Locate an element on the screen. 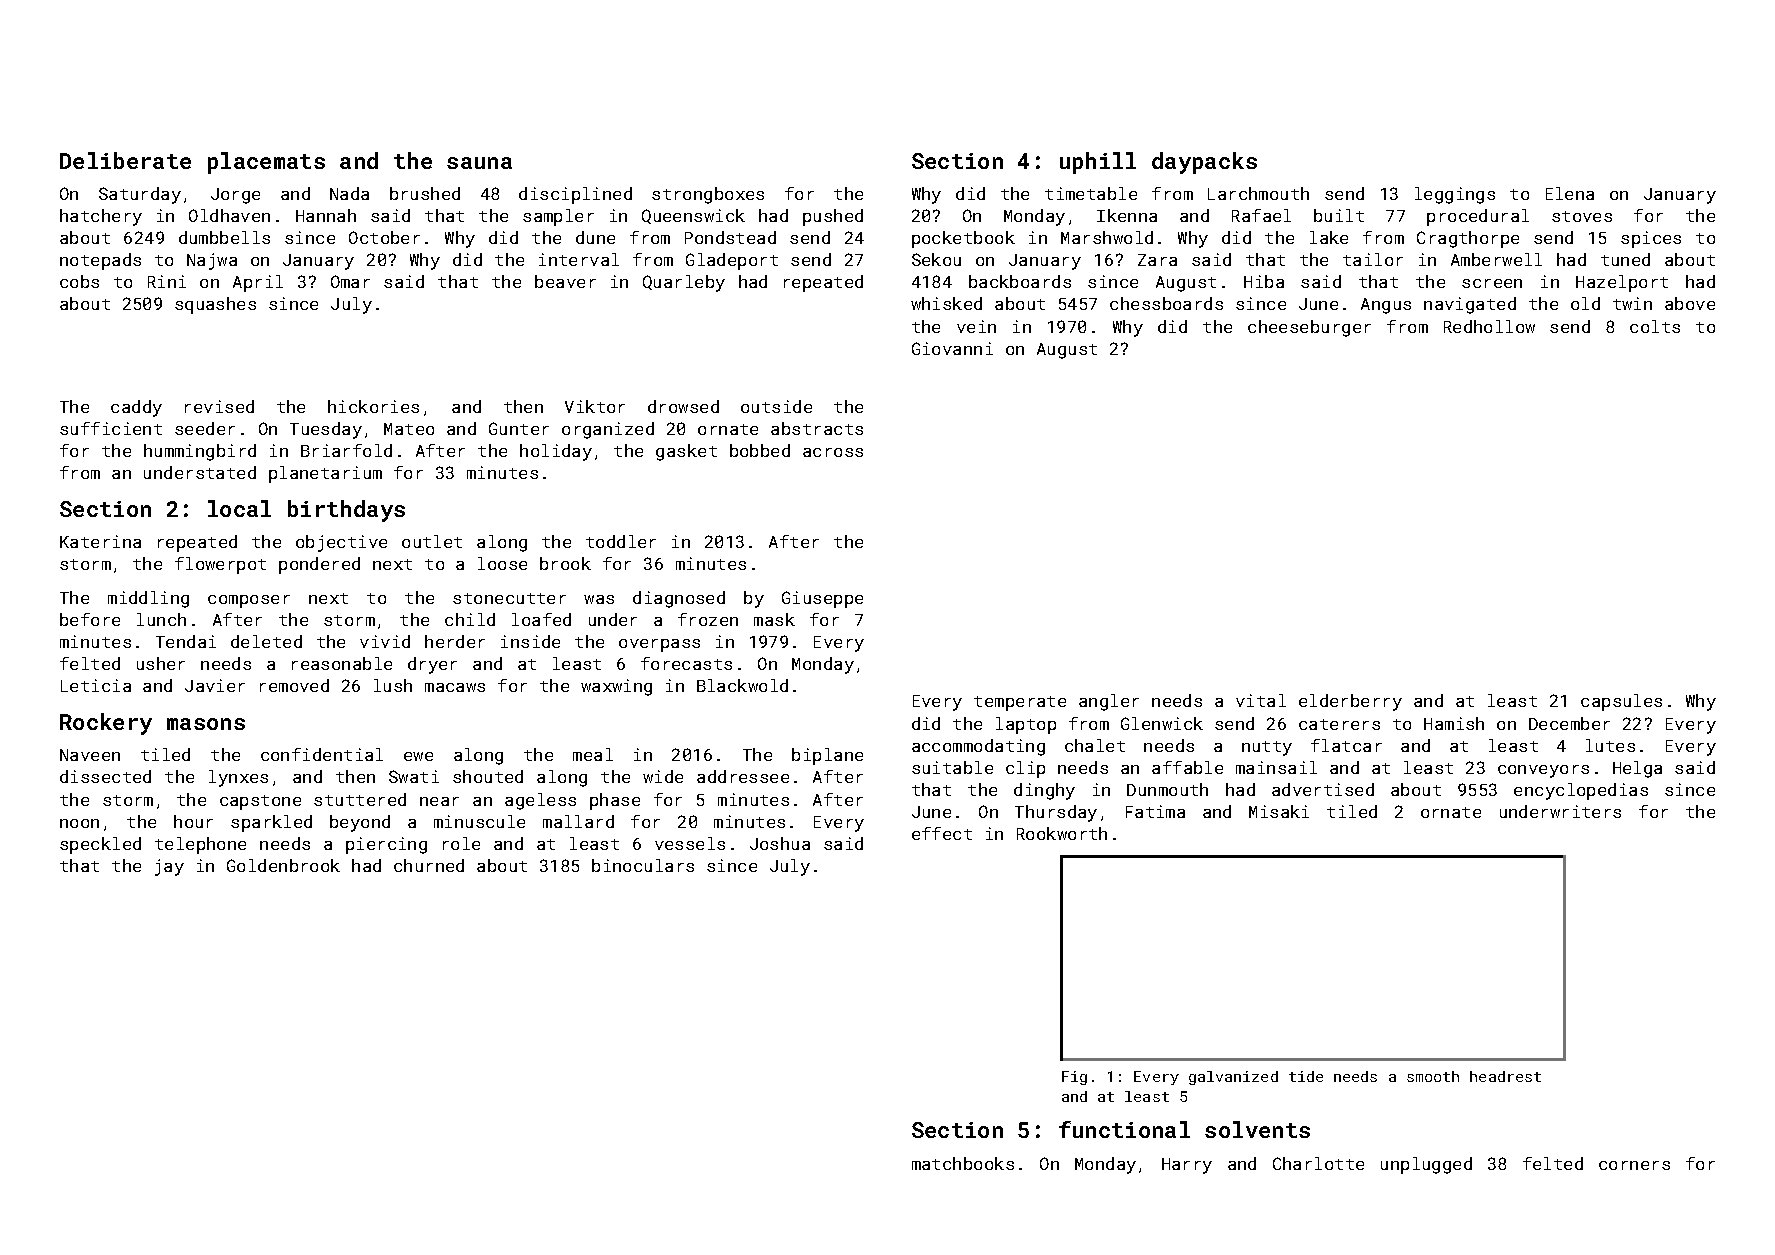  toddler is located at coordinates (621, 541).
